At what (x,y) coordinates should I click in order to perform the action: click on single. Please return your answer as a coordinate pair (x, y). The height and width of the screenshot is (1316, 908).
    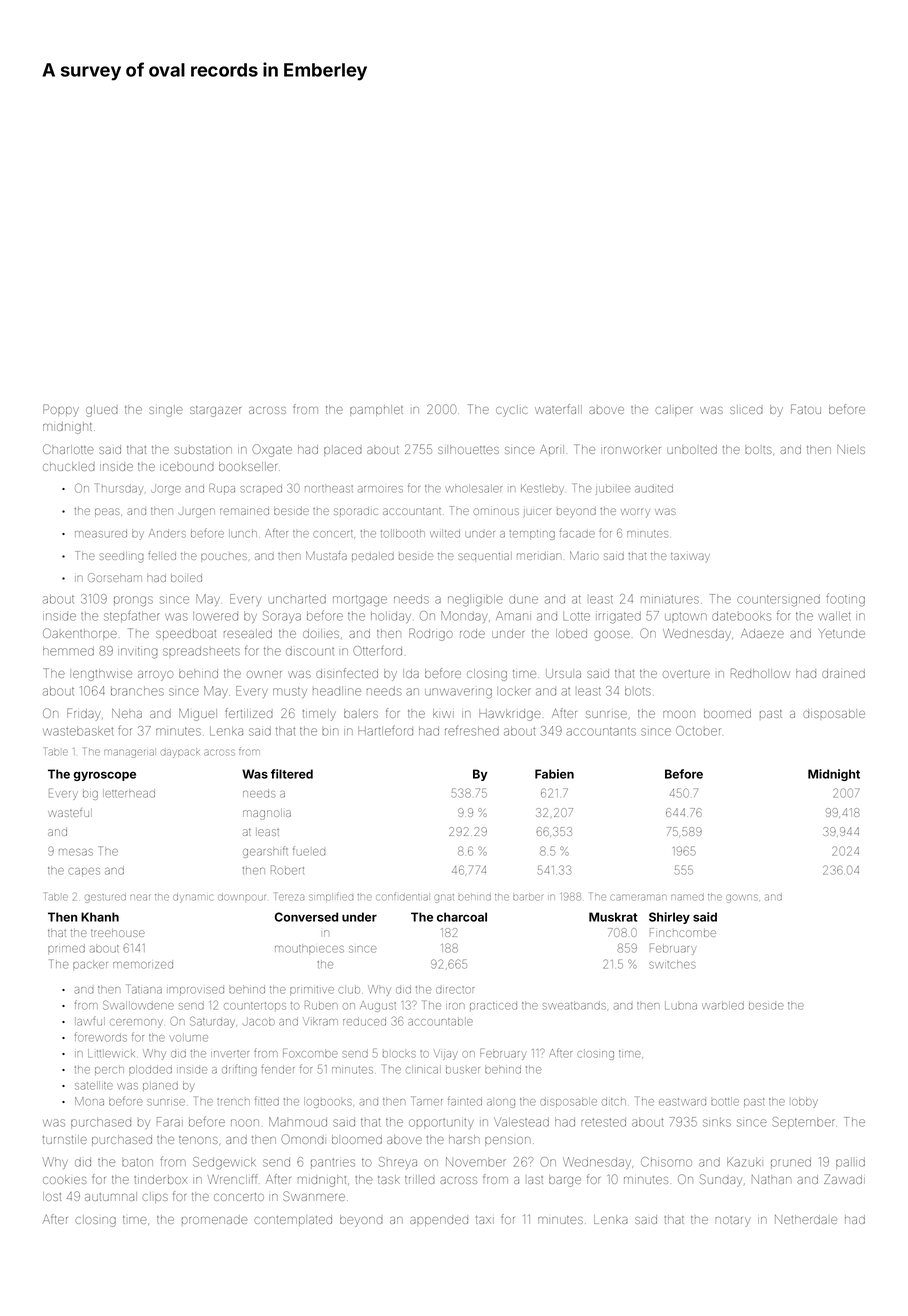
    Looking at the image, I should click on (166, 411).
